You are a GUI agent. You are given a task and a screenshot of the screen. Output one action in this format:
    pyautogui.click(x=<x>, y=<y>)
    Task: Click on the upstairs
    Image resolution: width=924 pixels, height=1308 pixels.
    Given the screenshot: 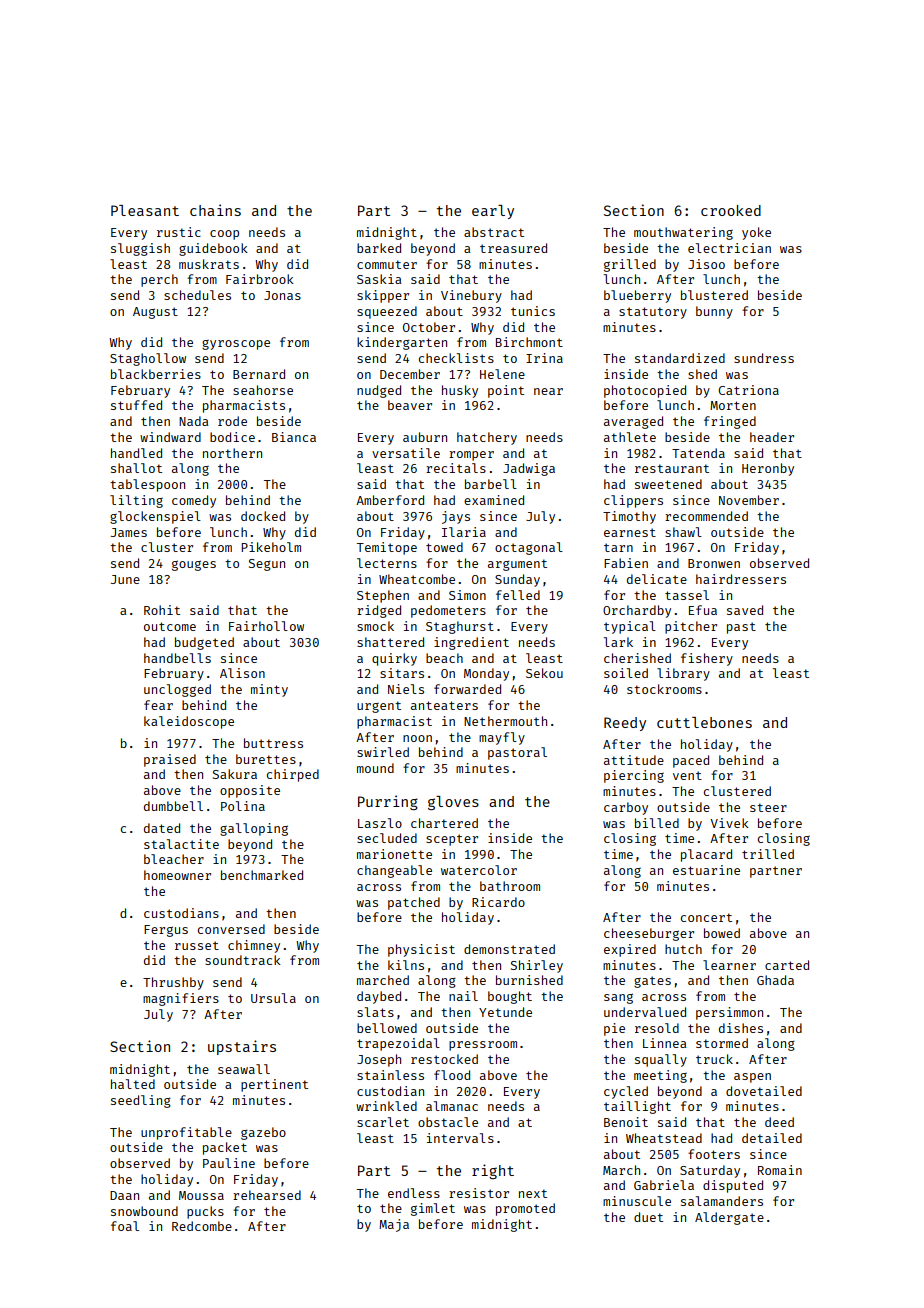 What is the action you would take?
    pyautogui.click(x=242, y=1047)
